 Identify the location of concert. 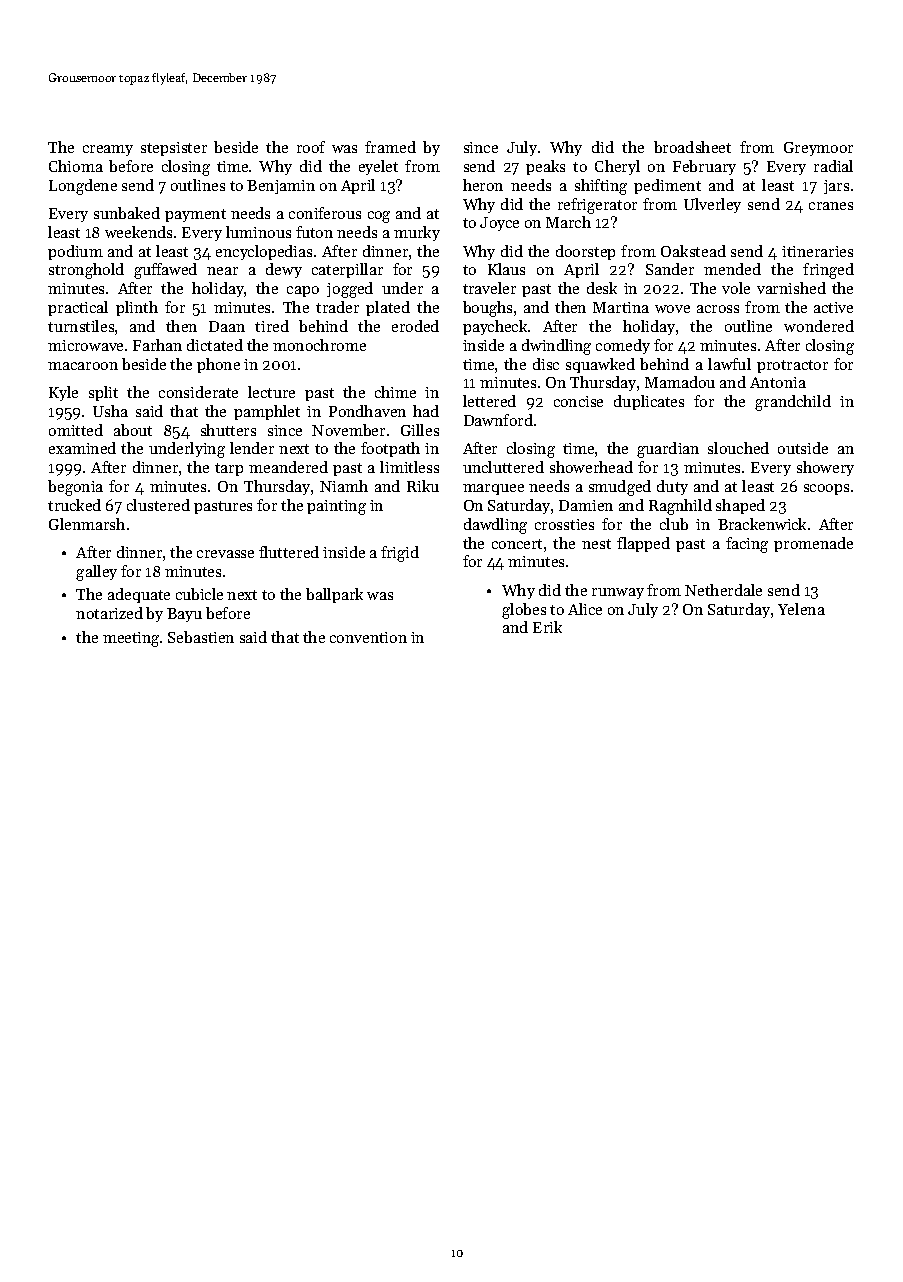
(517, 544).
